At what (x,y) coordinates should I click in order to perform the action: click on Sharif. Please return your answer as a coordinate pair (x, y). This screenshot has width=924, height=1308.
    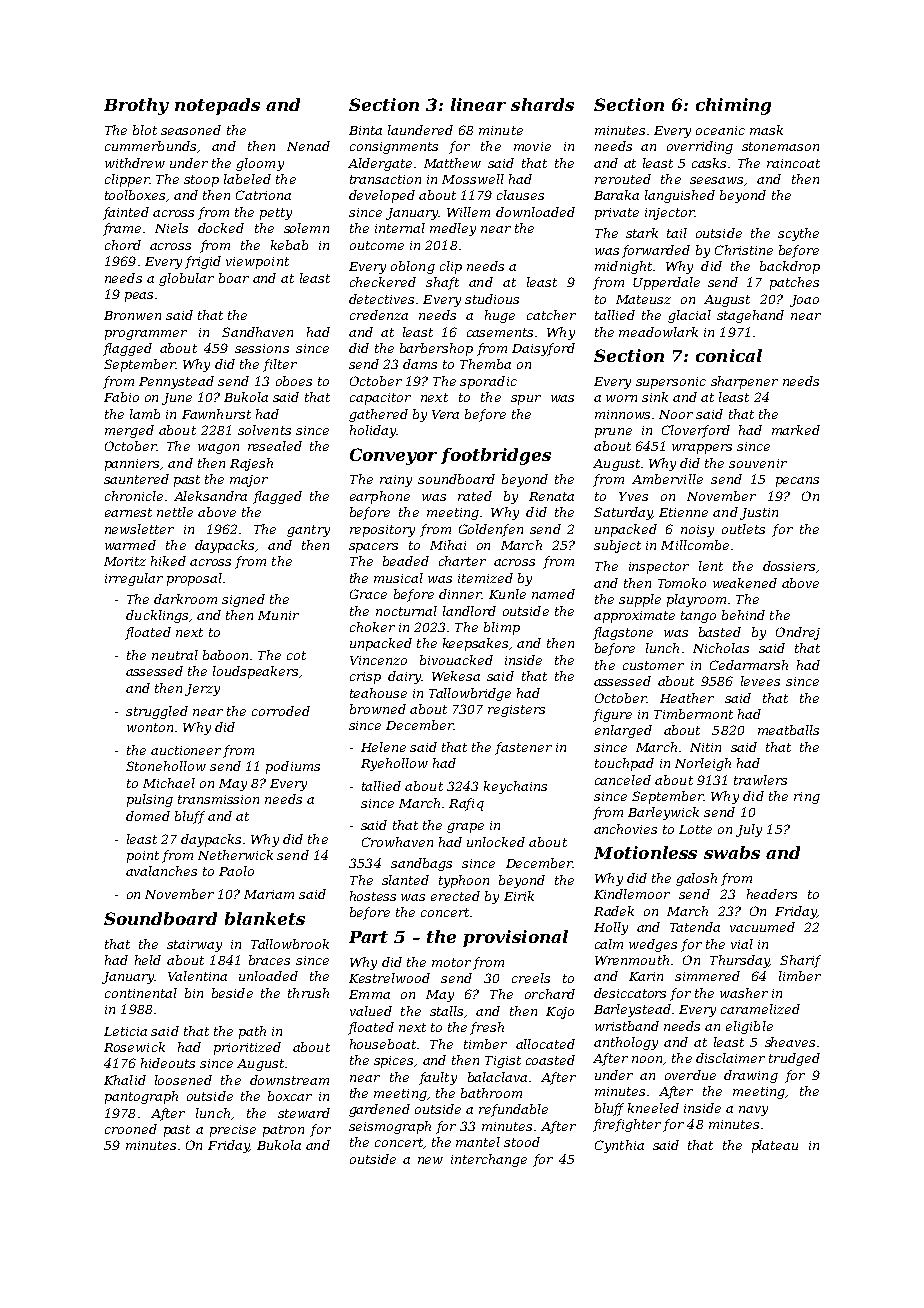
    Looking at the image, I should click on (800, 961).
